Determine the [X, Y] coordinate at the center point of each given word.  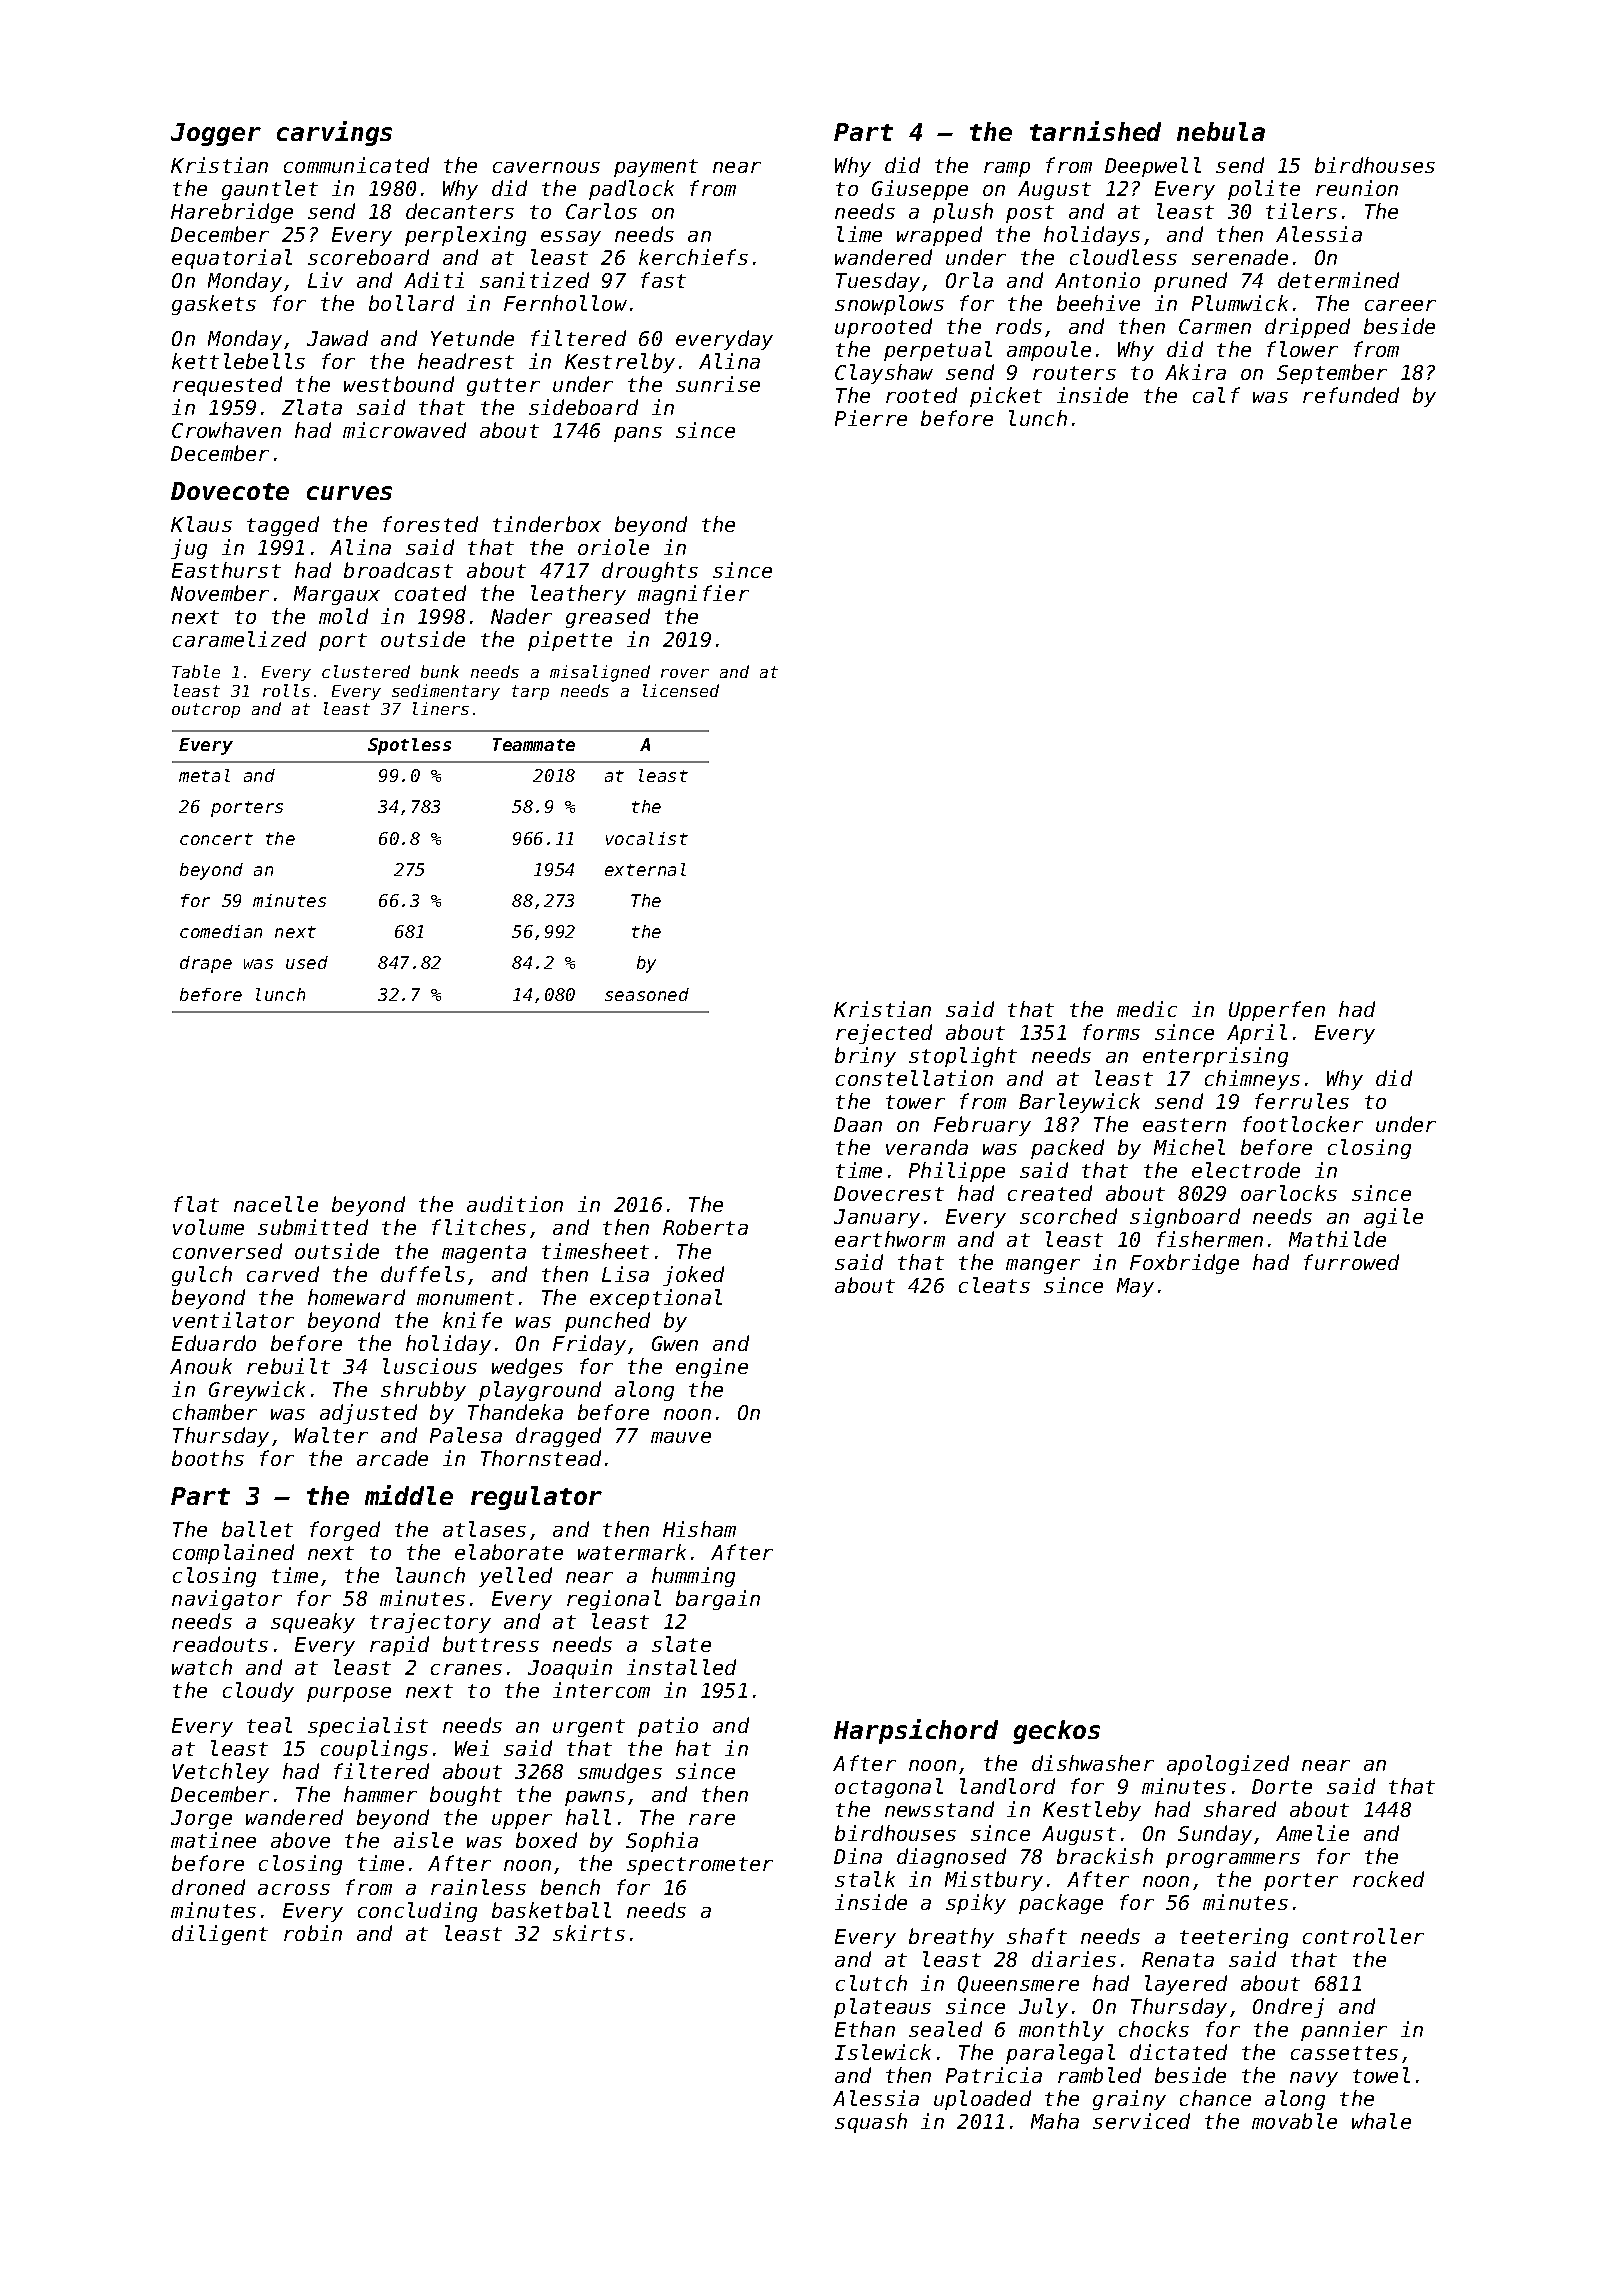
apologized [1228, 1765]
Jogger [216, 134]
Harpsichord [916, 1731]
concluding [417, 1912]
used [307, 962]
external [645, 869]
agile [1393, 1218]
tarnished [1095, 131]
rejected [884, 1034]
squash [871, 2123]
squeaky [313, 1623]
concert [216, 839]
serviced [1141, 2121]
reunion [1357, 188]
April [1257, 1034]
